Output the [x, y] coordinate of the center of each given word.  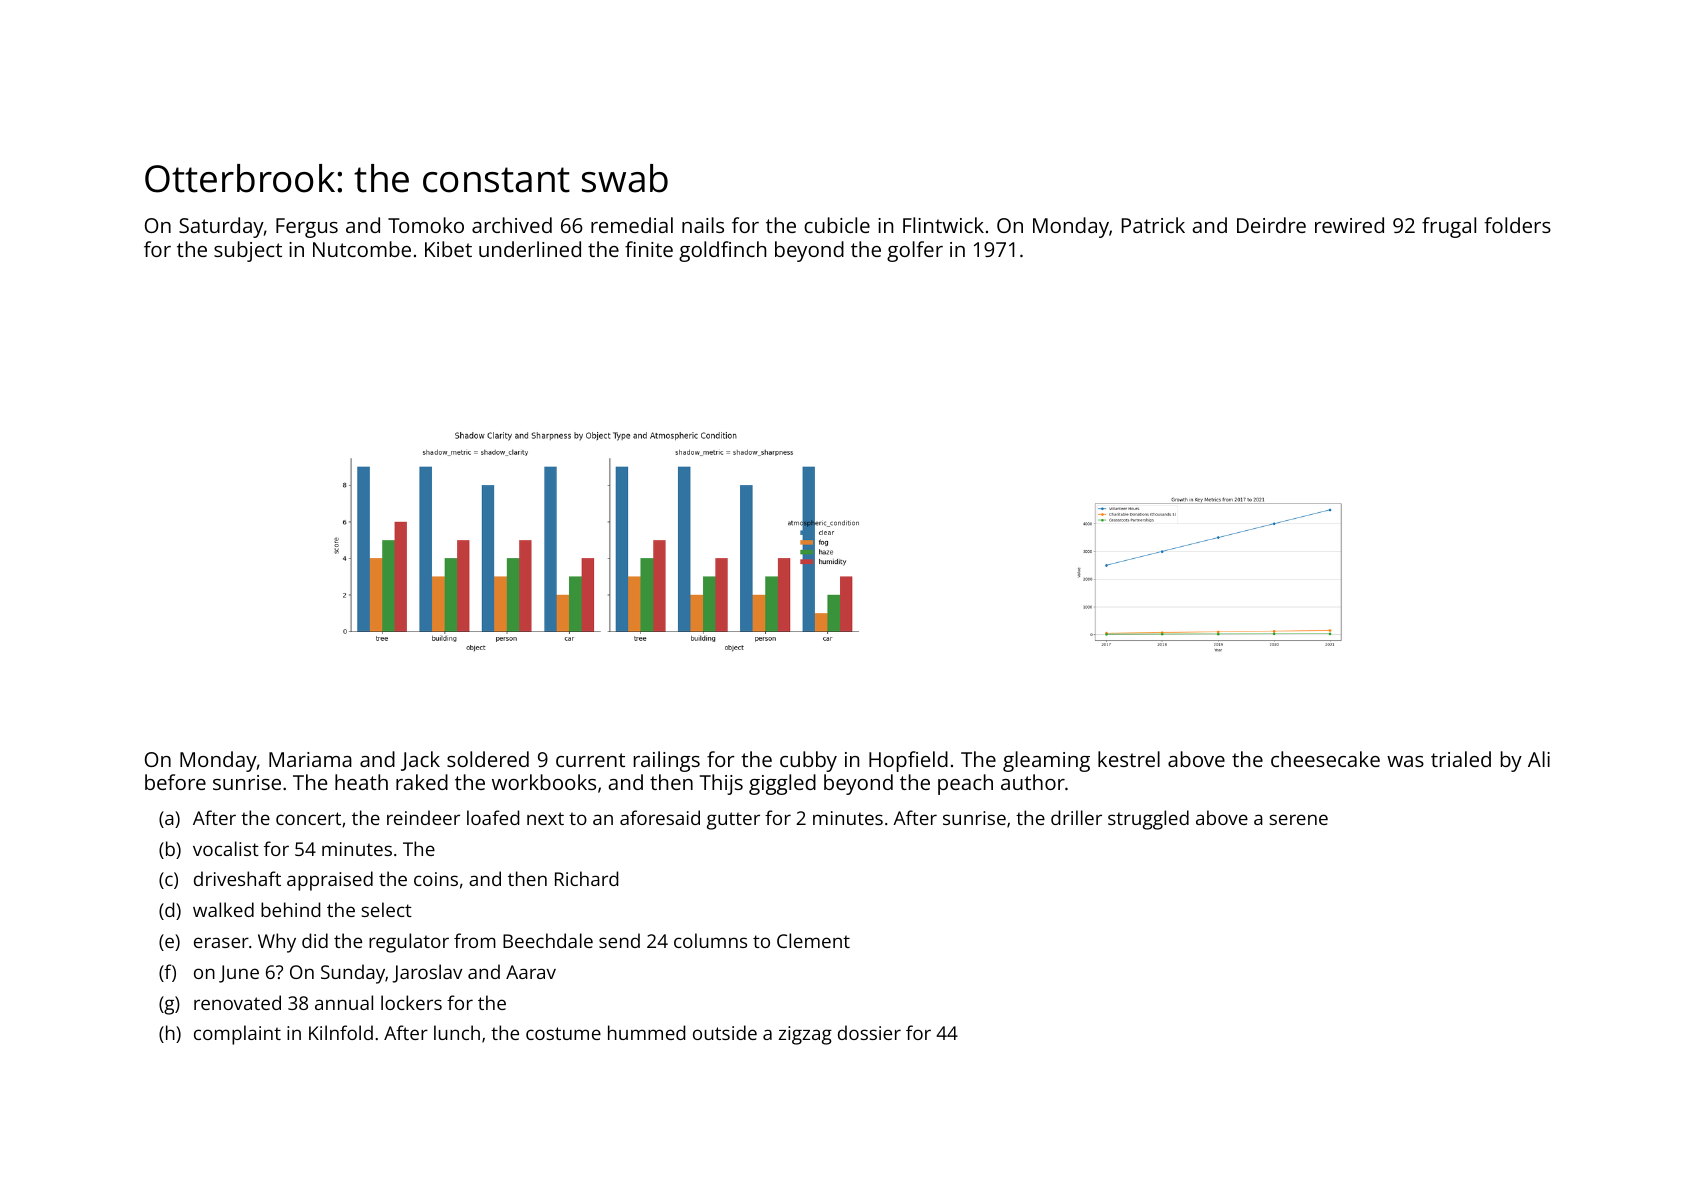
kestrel [1129, 759]
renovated [237, 1002]
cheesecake [1325, 759]
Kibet [448, 249]
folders [1517, 225]
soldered [488, 759]
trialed [1461, 759]
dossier [869, 1032]
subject [248, 251]
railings [667, 761]
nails [703, 225]
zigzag [805, 1035]
